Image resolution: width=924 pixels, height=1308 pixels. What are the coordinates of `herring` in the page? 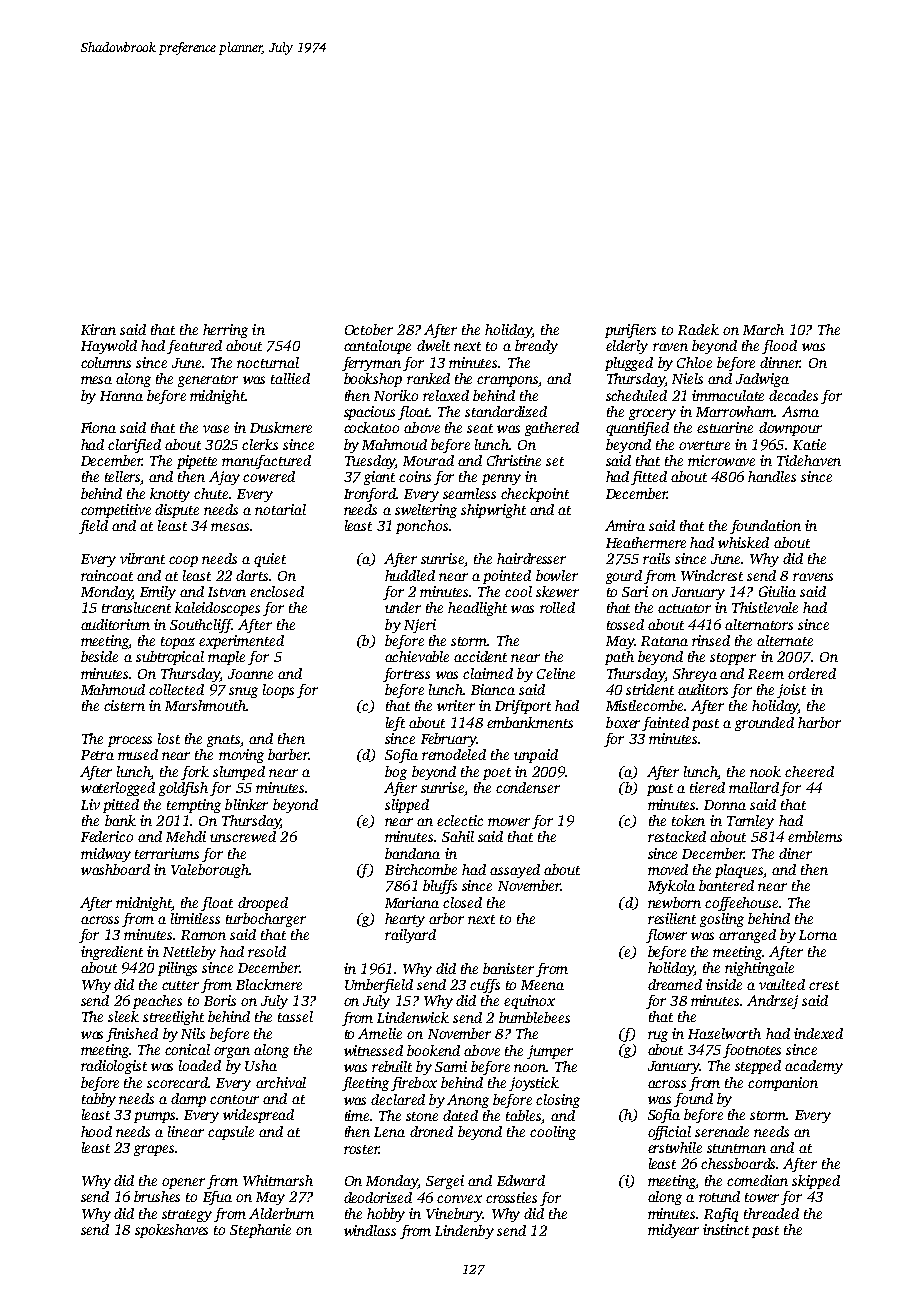 It's located at (225, 331).
